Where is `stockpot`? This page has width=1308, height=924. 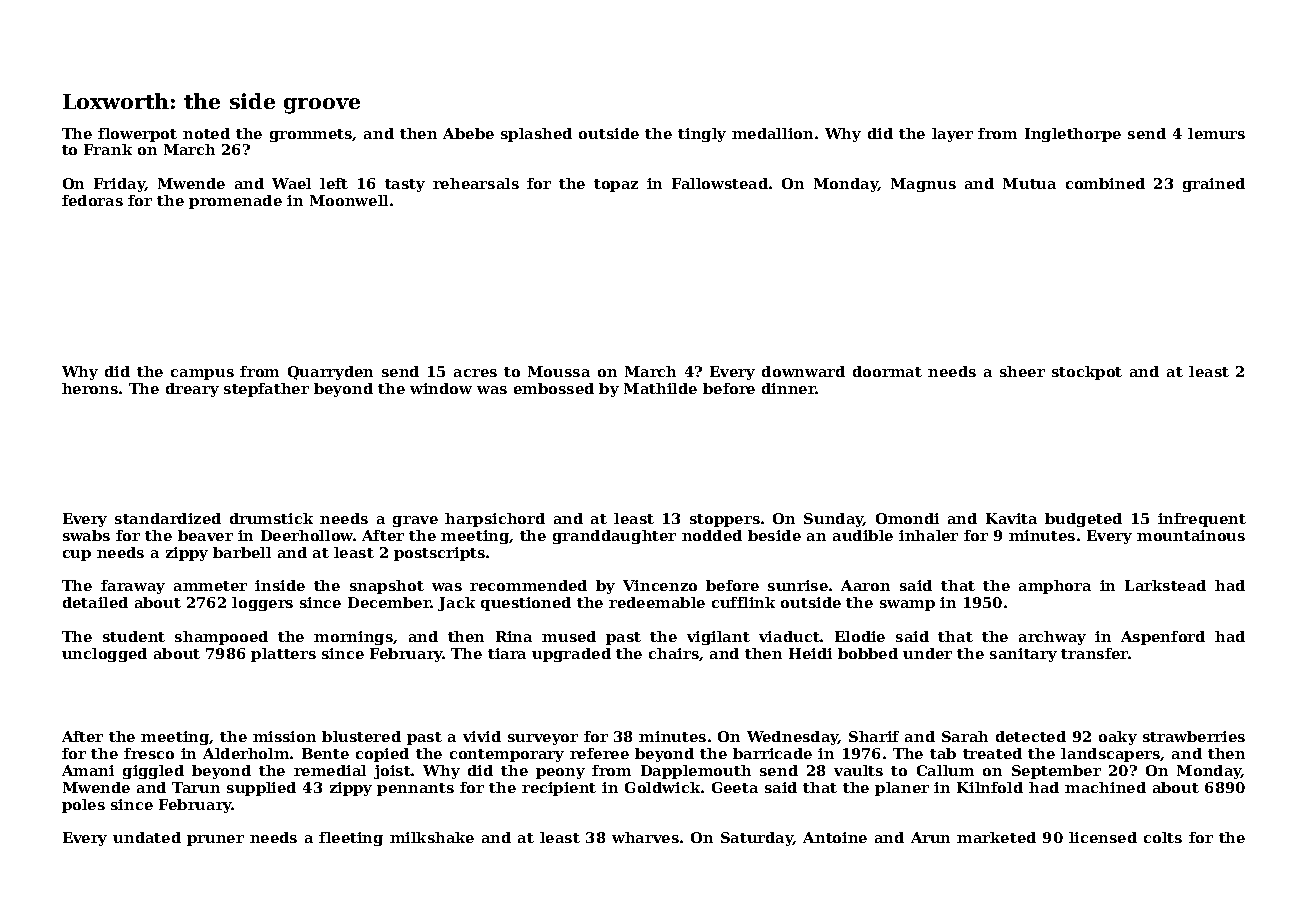 stockpot is located at coordinates (1087, 373).
